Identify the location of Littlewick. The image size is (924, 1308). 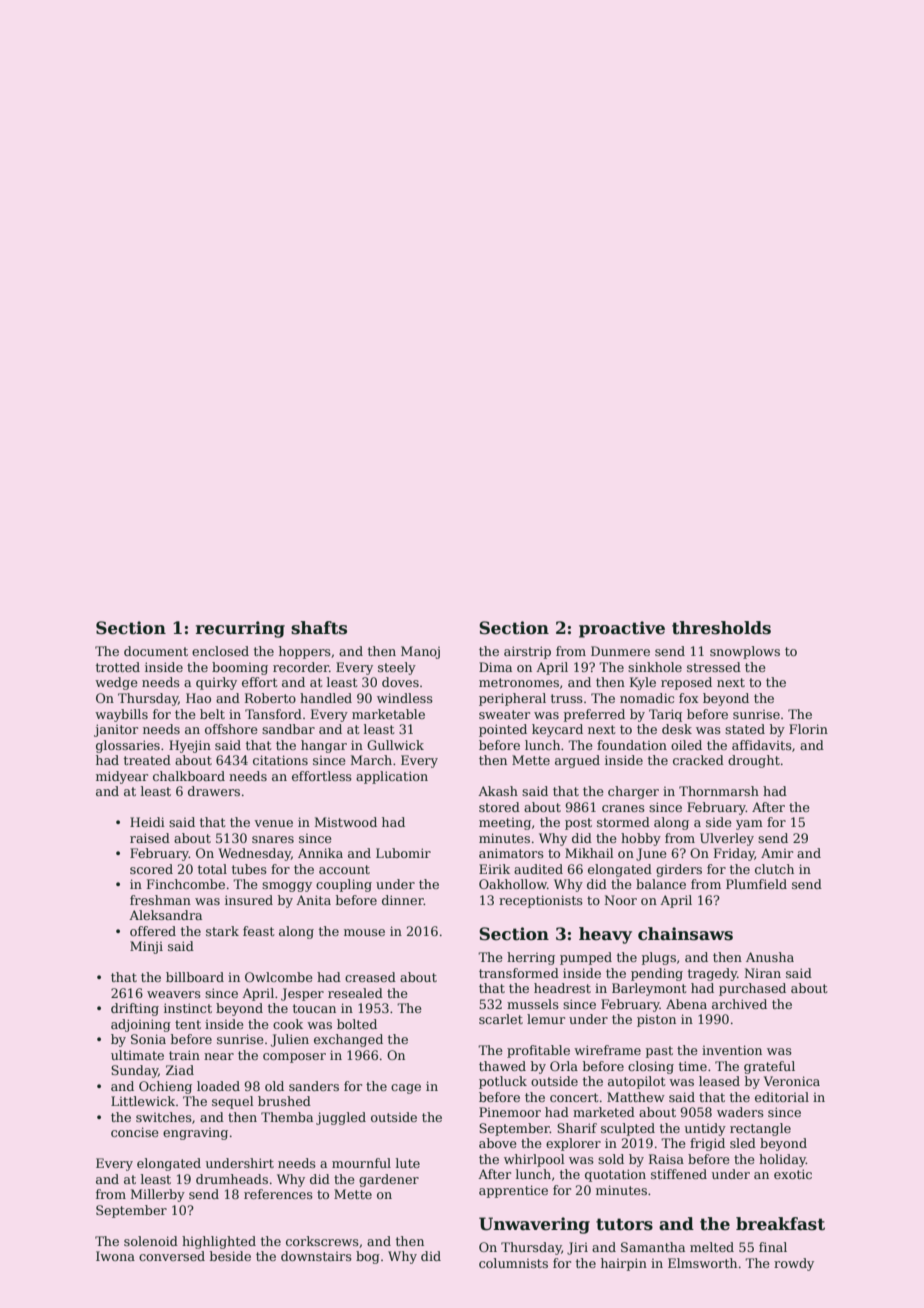
(143, 1101).
